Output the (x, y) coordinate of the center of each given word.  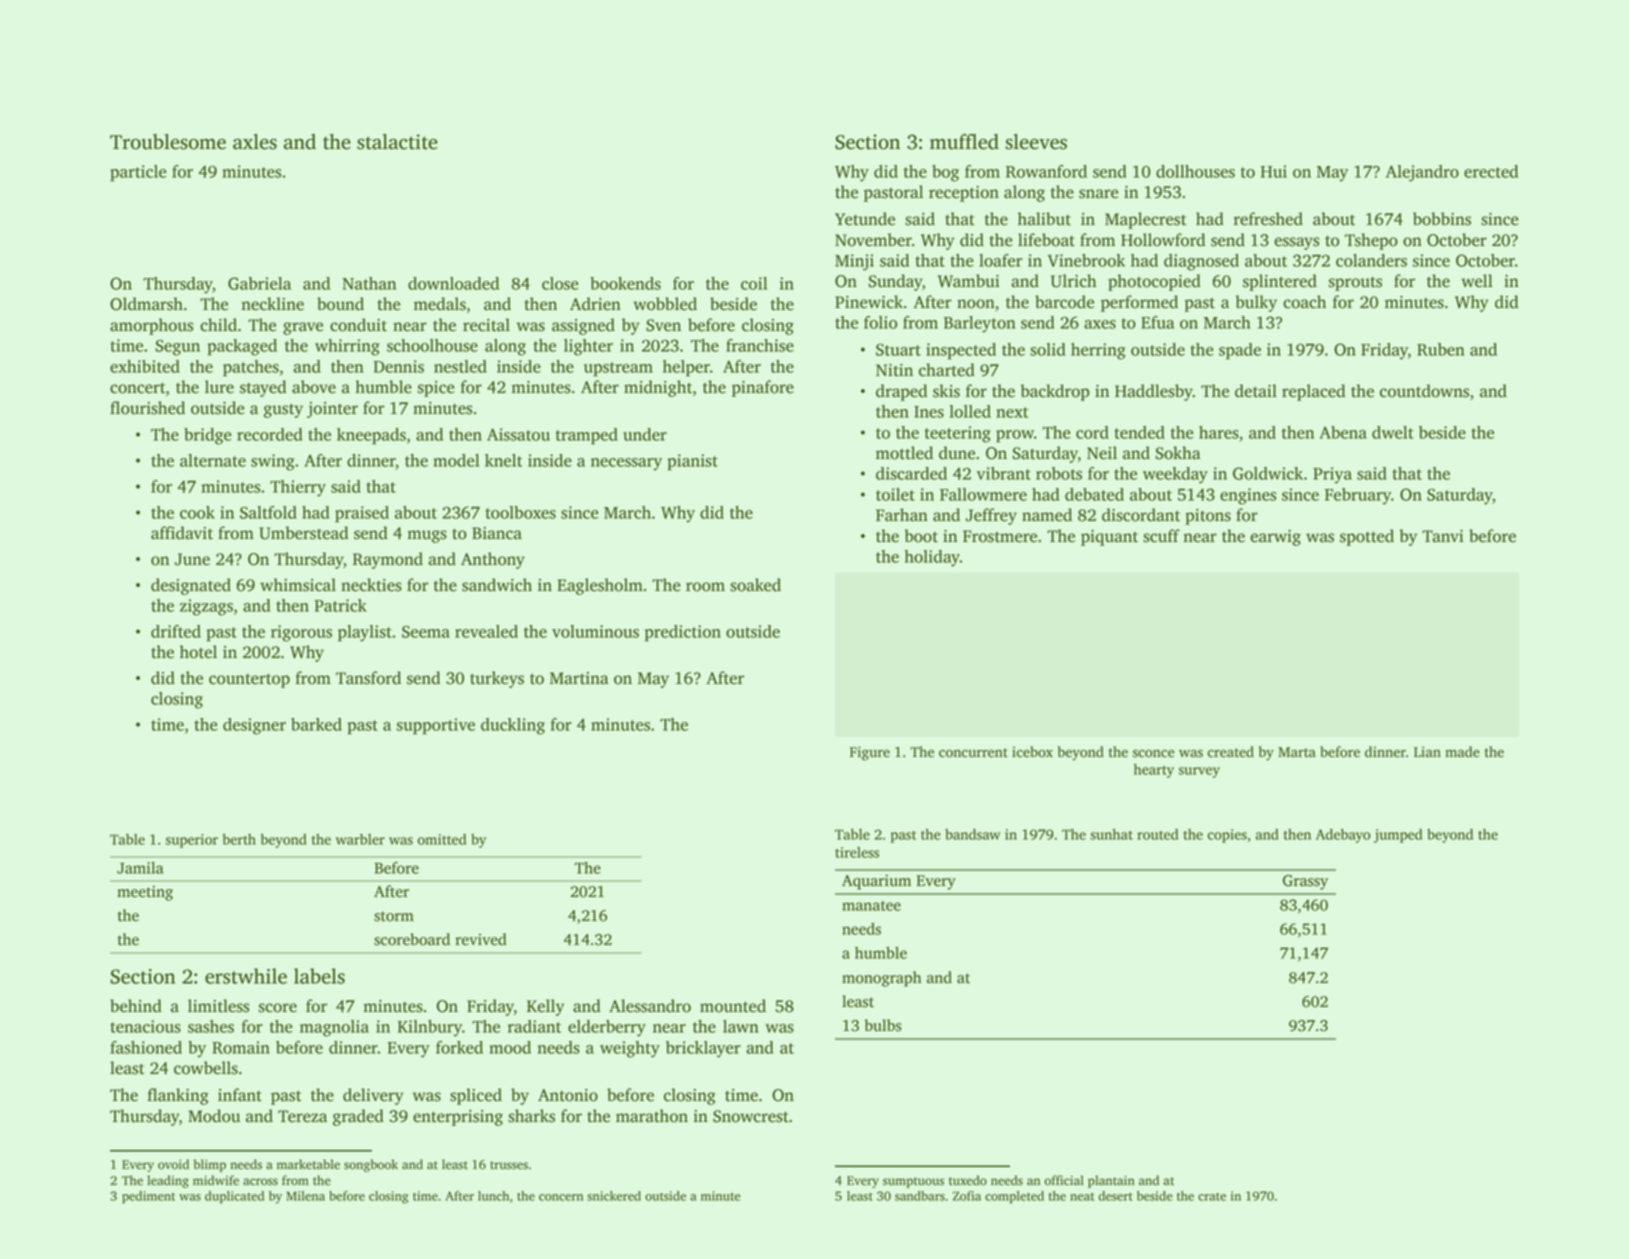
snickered (614, 1196)
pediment (148, 1197)
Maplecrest (1145, 220)
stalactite (397, 142)
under (645, 434)
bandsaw (972, 834)
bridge (208, 436)
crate (1212, 1197)
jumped (1398, 836)
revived (481, 939)
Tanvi (1443, 536)
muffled (964, 142)
